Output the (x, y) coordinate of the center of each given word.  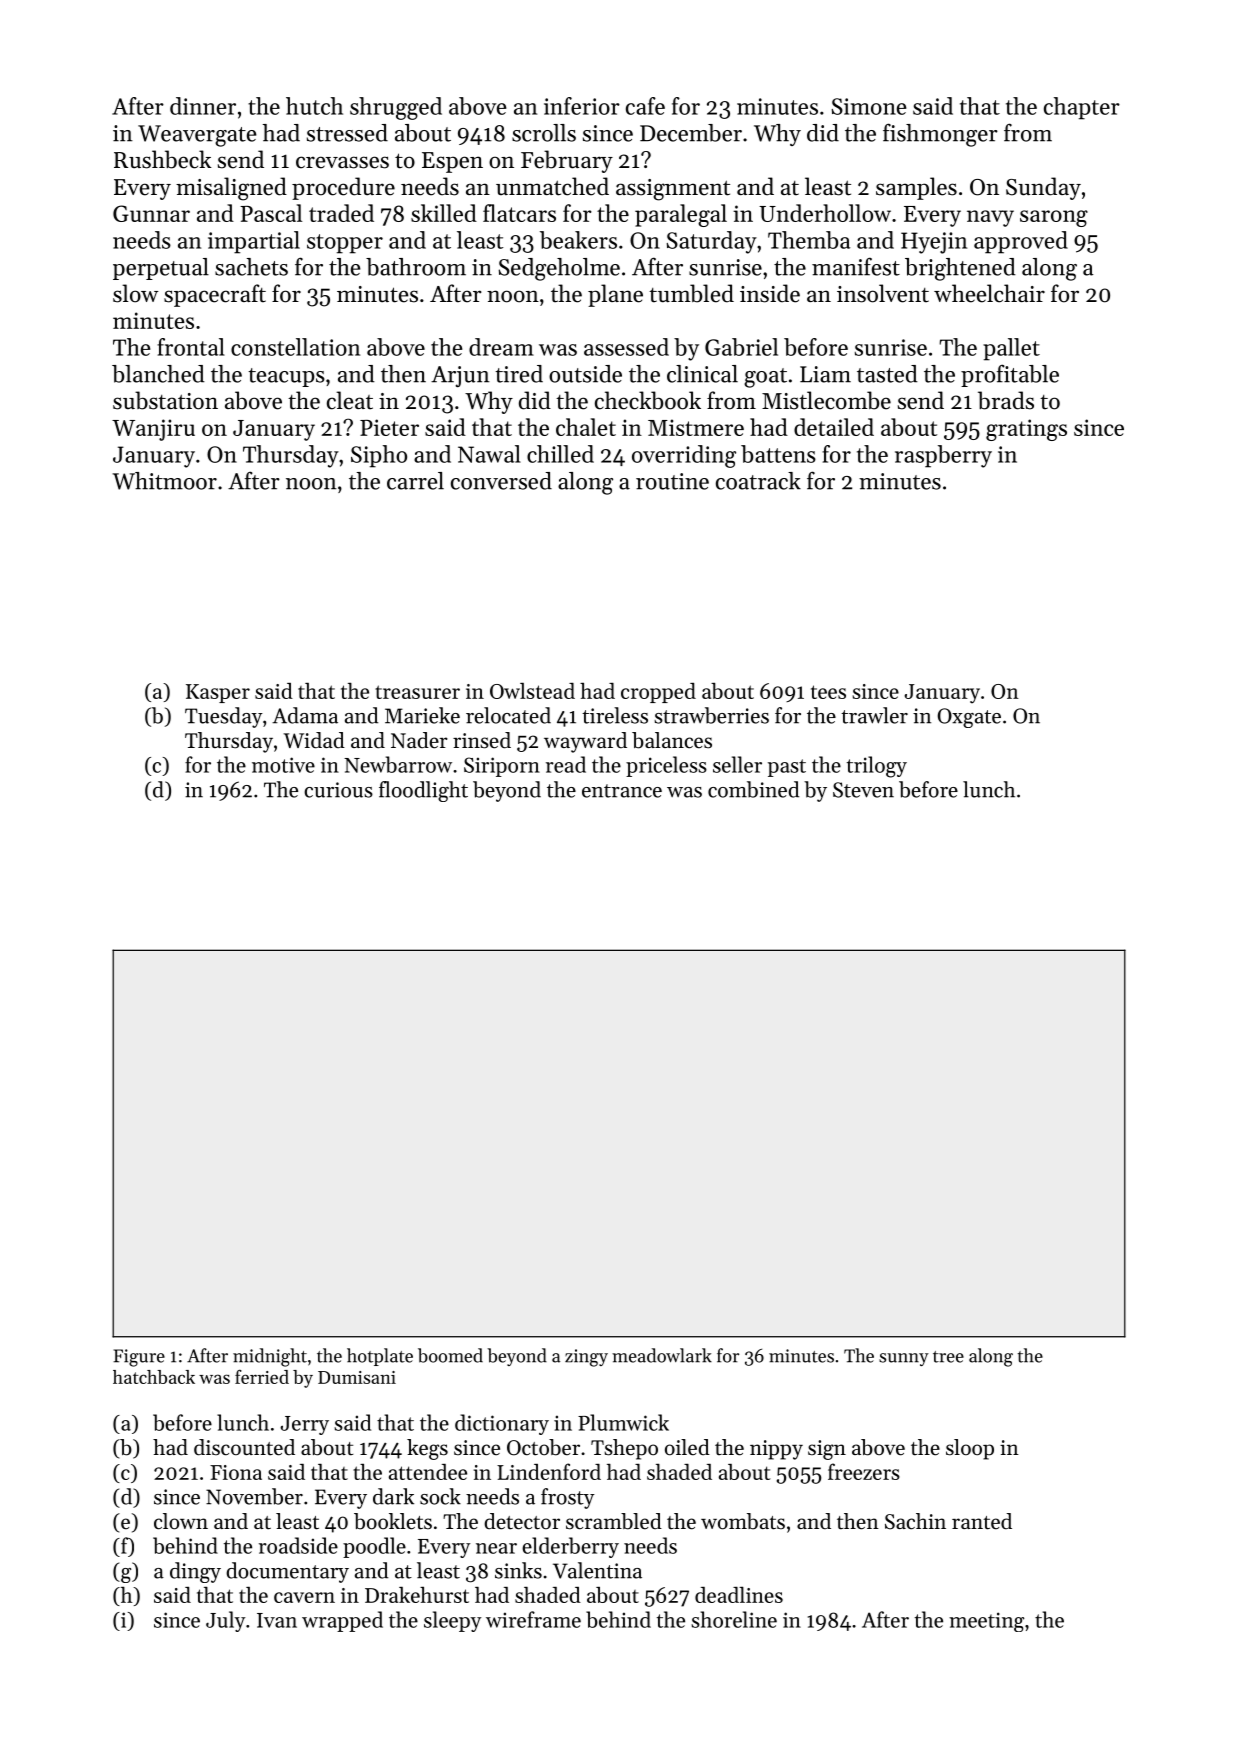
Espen (452, 162)
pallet (1011, 349)
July (226, 1621)
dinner (203, 106)
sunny (904, 1359)
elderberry (570, 1547)
